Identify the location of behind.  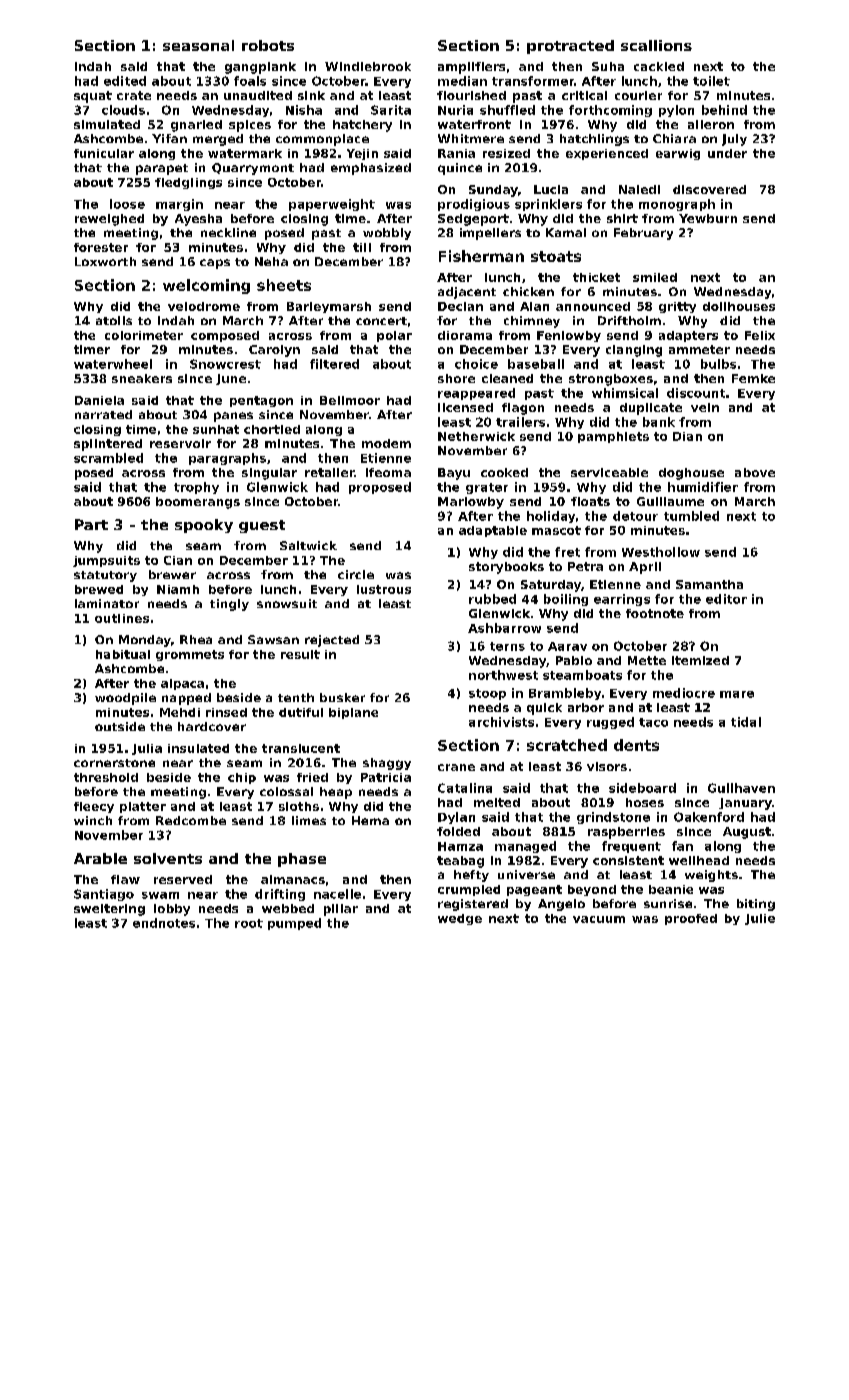
(724, 110).
